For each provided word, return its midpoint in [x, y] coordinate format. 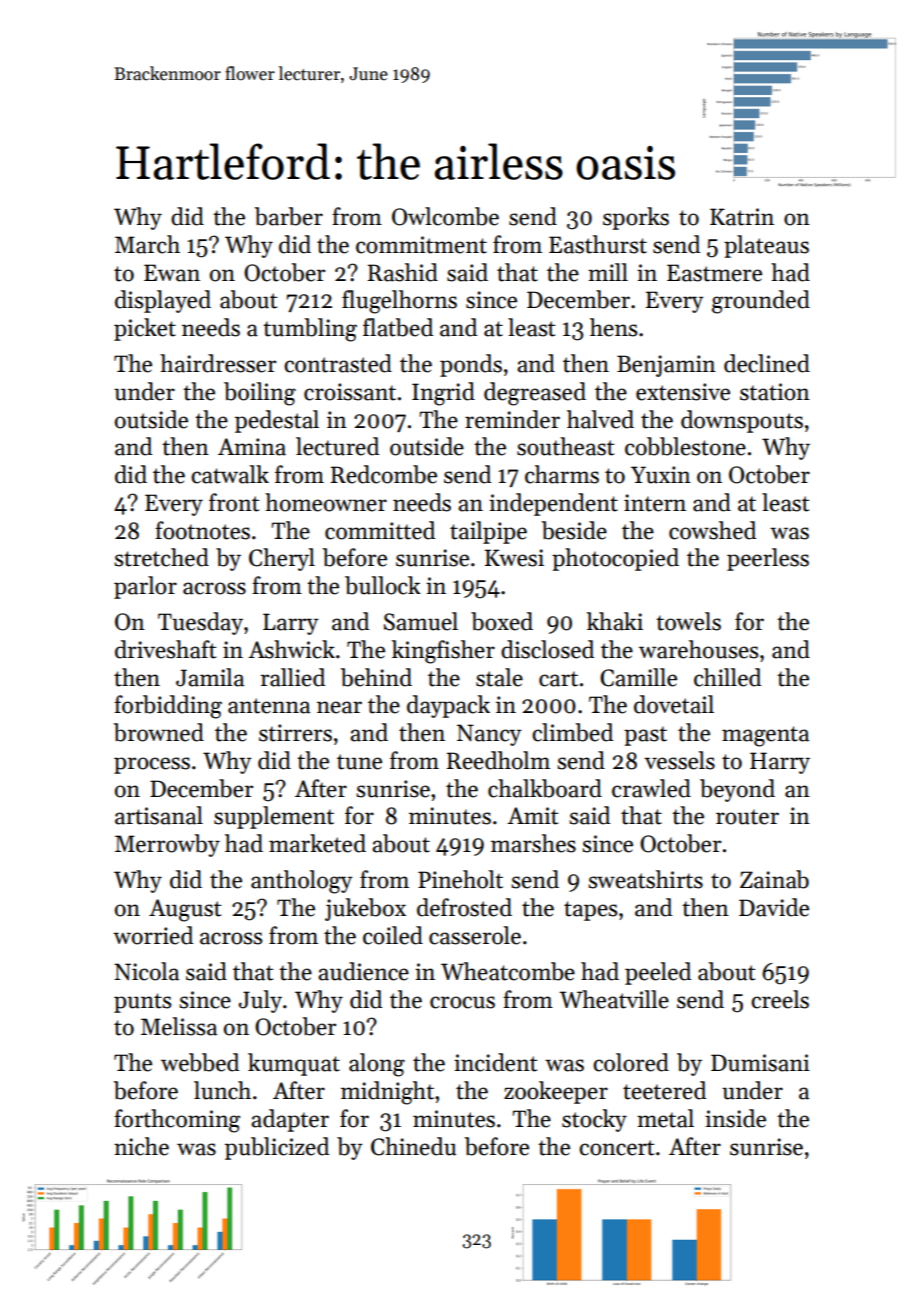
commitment [421, 245]
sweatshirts [645, 879]
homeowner [326, 502]
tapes [590, 911]
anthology [302, 882]
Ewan [172, 273]
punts [142, 1003]
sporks [636, 218]
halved [600, 419]
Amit [533, 816]
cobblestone [685, 446]
